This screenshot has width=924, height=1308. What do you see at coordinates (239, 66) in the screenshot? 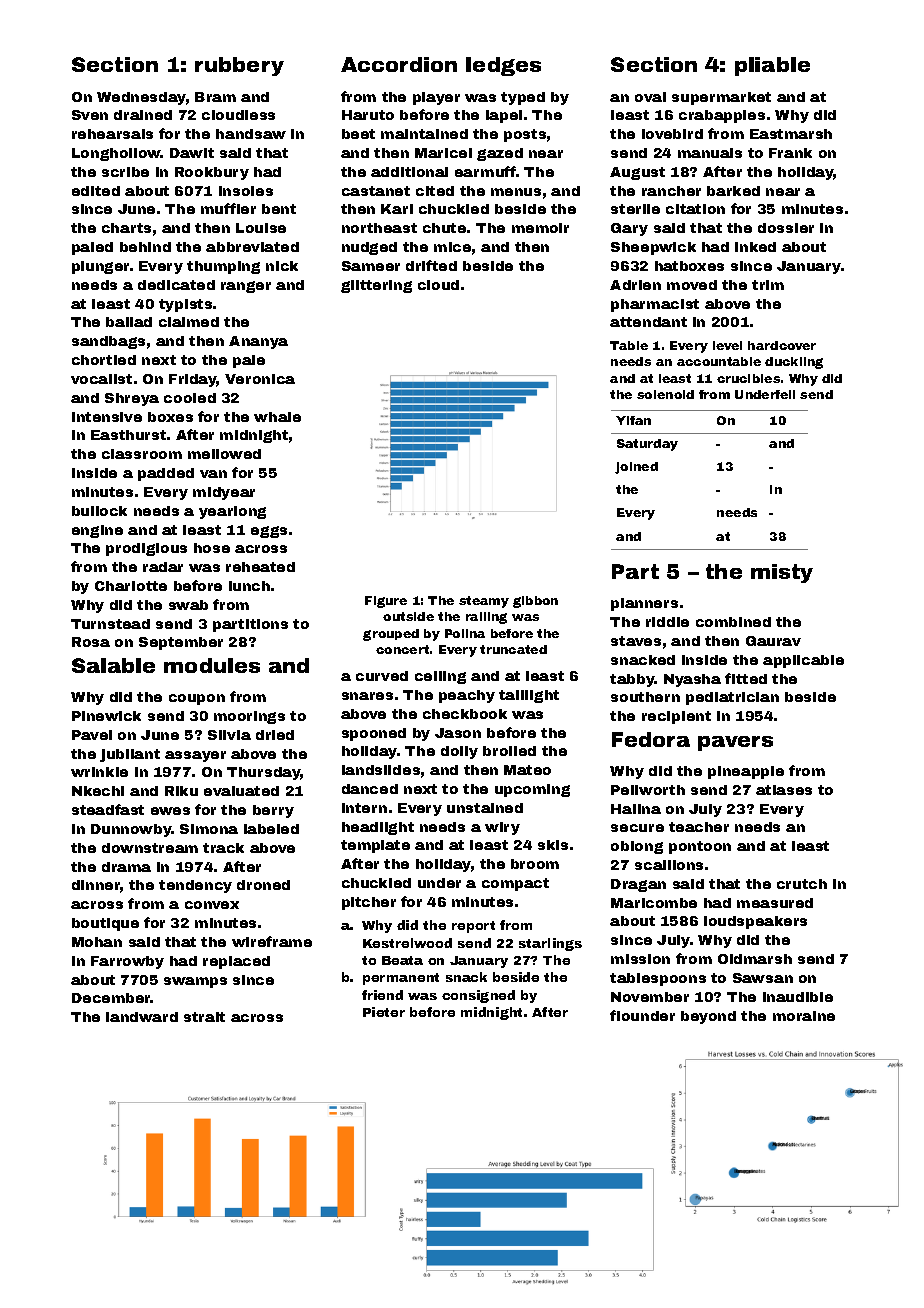
I see `rubbery` at bounding box center [239, 66].
